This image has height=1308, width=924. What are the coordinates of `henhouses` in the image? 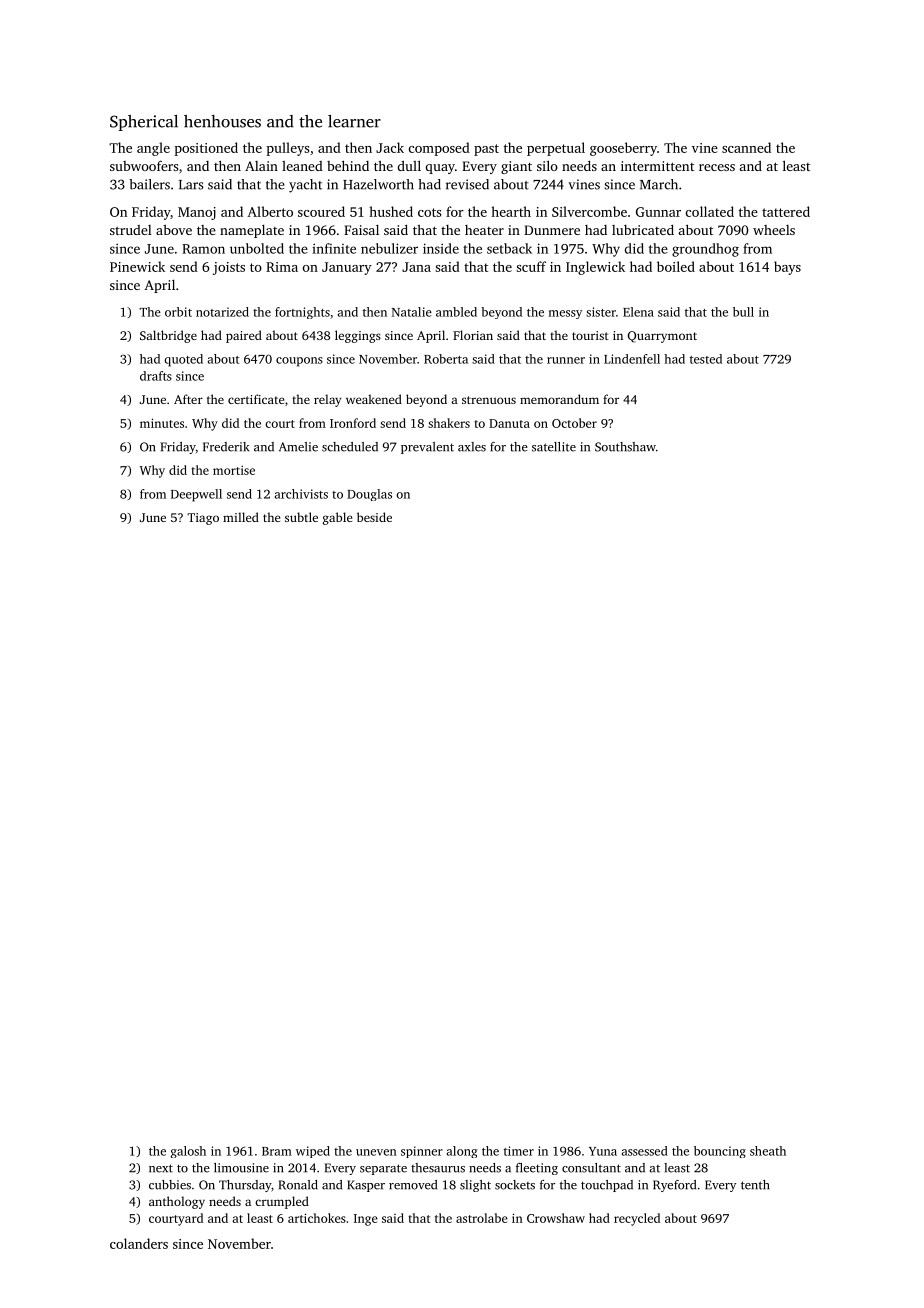 It's located at (222, 121).
